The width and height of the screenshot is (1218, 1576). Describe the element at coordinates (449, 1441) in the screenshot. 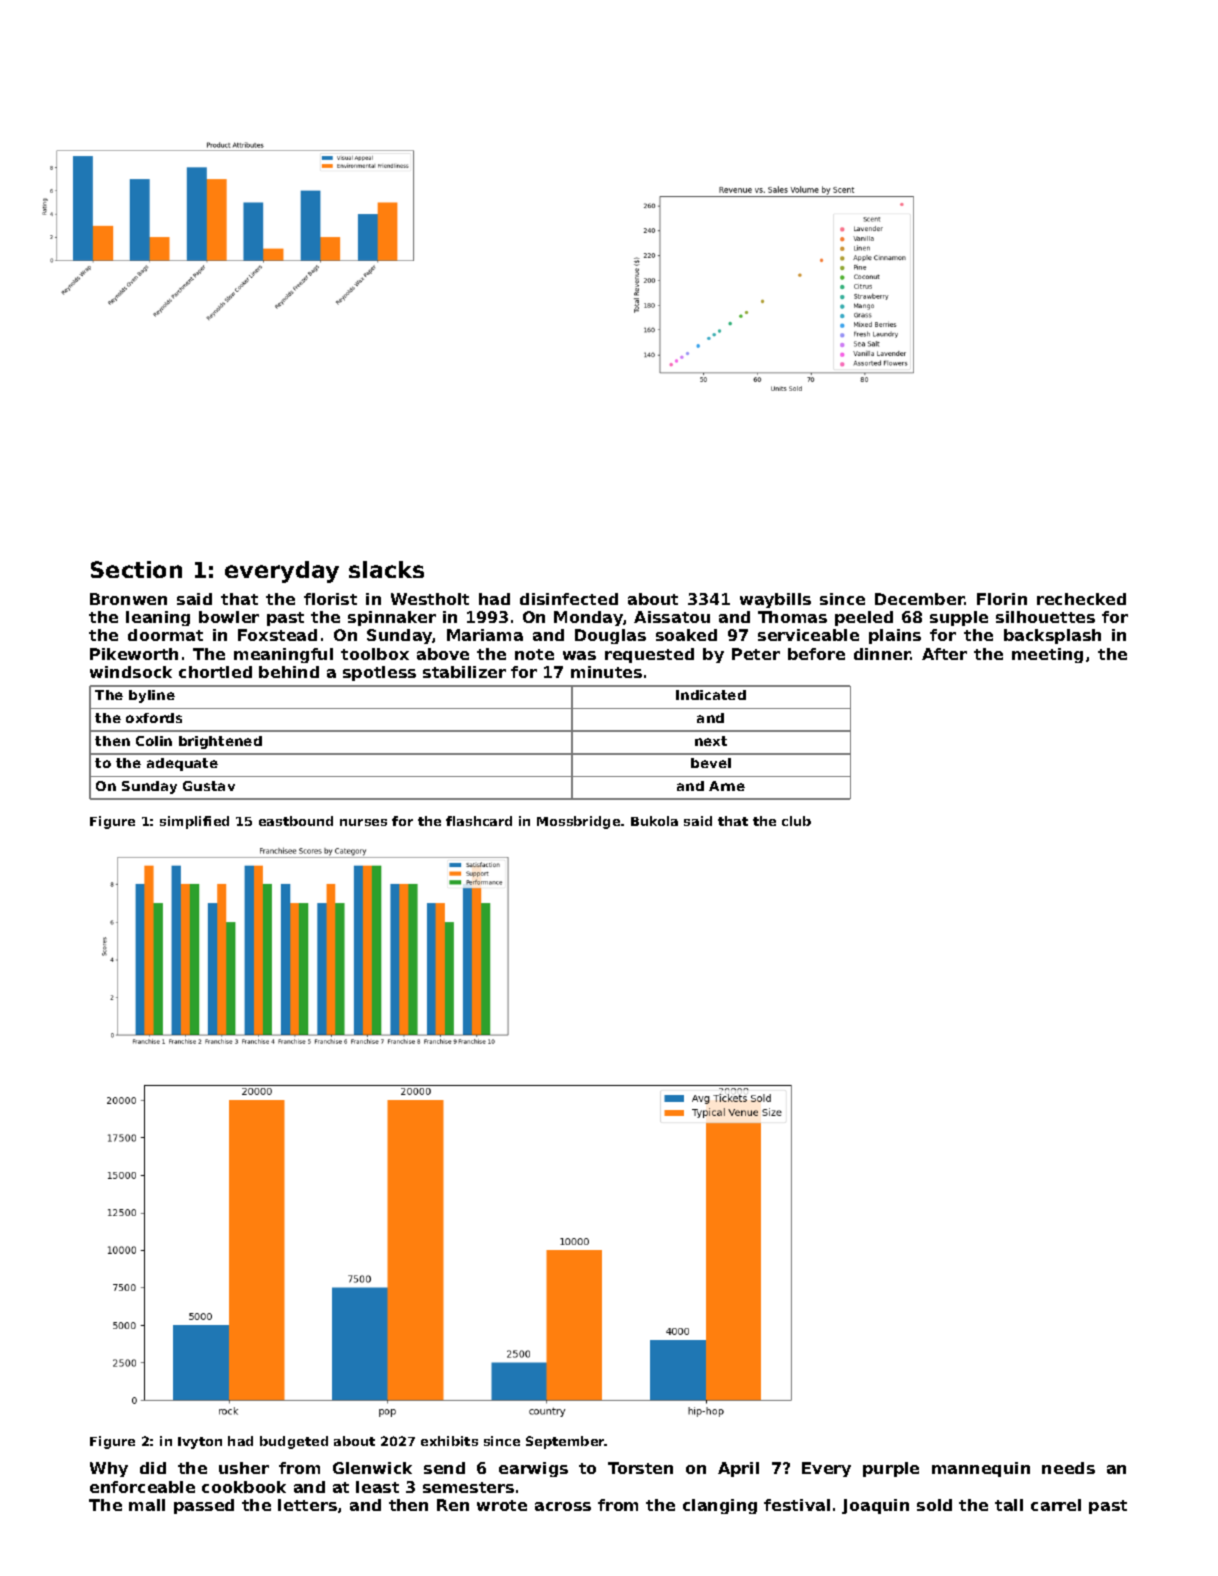

I see `exhibits` at that location.
